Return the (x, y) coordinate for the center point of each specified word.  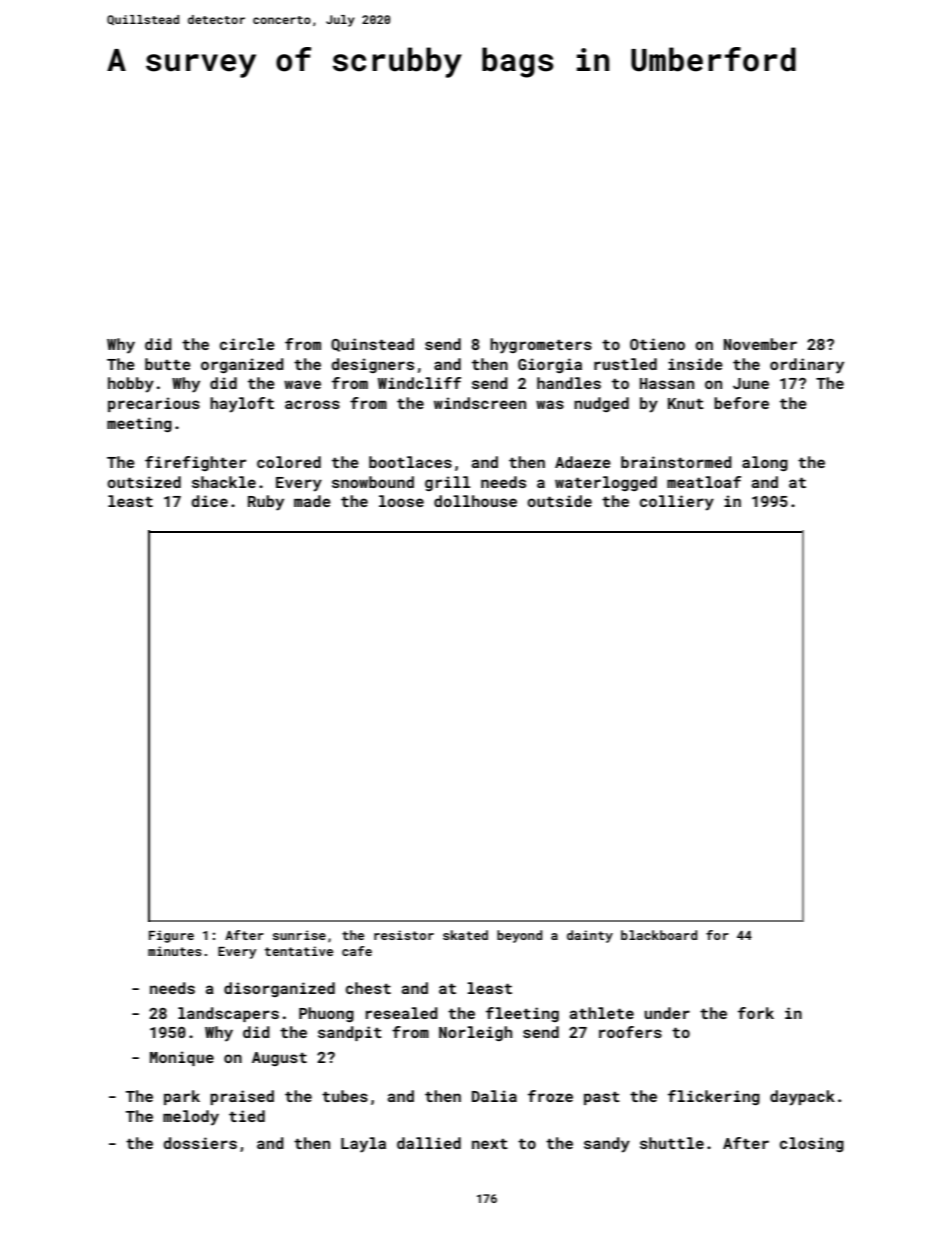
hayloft (242, 405)
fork (756, 1013)
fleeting (522, 1014)
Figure (171, 936)
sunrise (299, 935)
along (765, 463)
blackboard (659, 935)
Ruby (266, 503)
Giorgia (550, 365)
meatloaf (704, 482)
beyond (519, 936)
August (279, 1059)
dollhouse (475, 501)
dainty (590, 936)
